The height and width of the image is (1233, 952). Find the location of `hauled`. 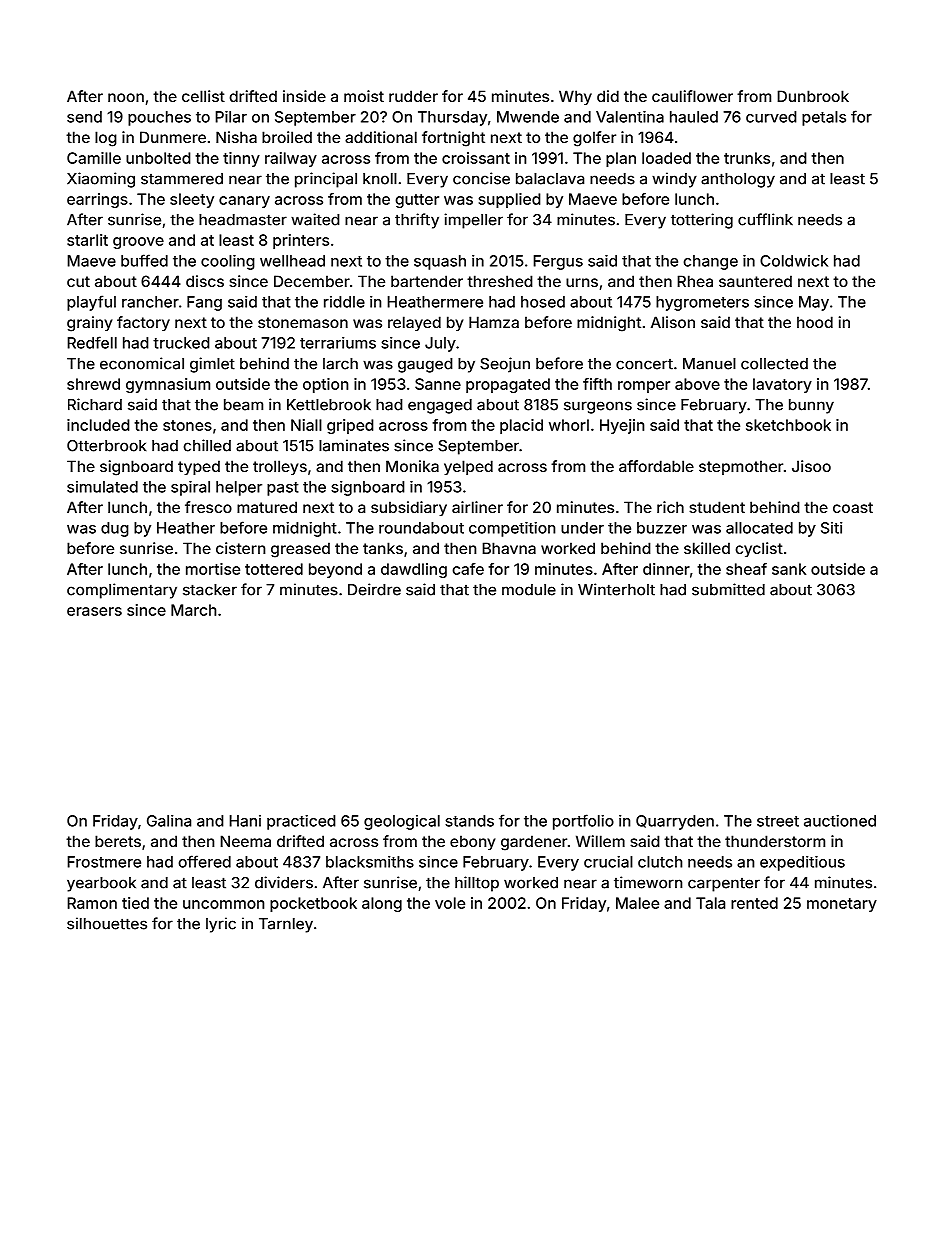

hauled is located at coordinates (694, 117).
